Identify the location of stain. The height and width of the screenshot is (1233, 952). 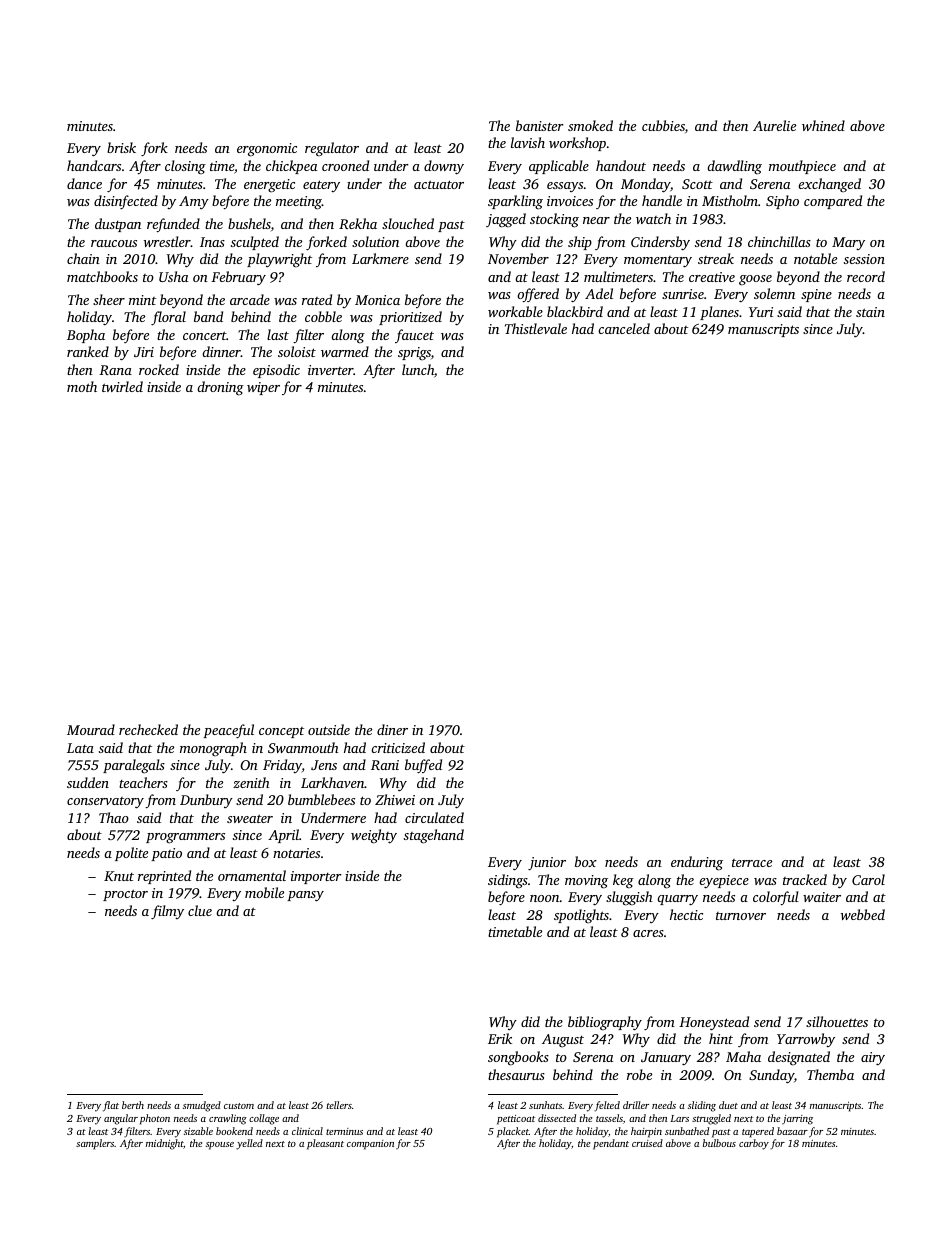
(870, 312).
